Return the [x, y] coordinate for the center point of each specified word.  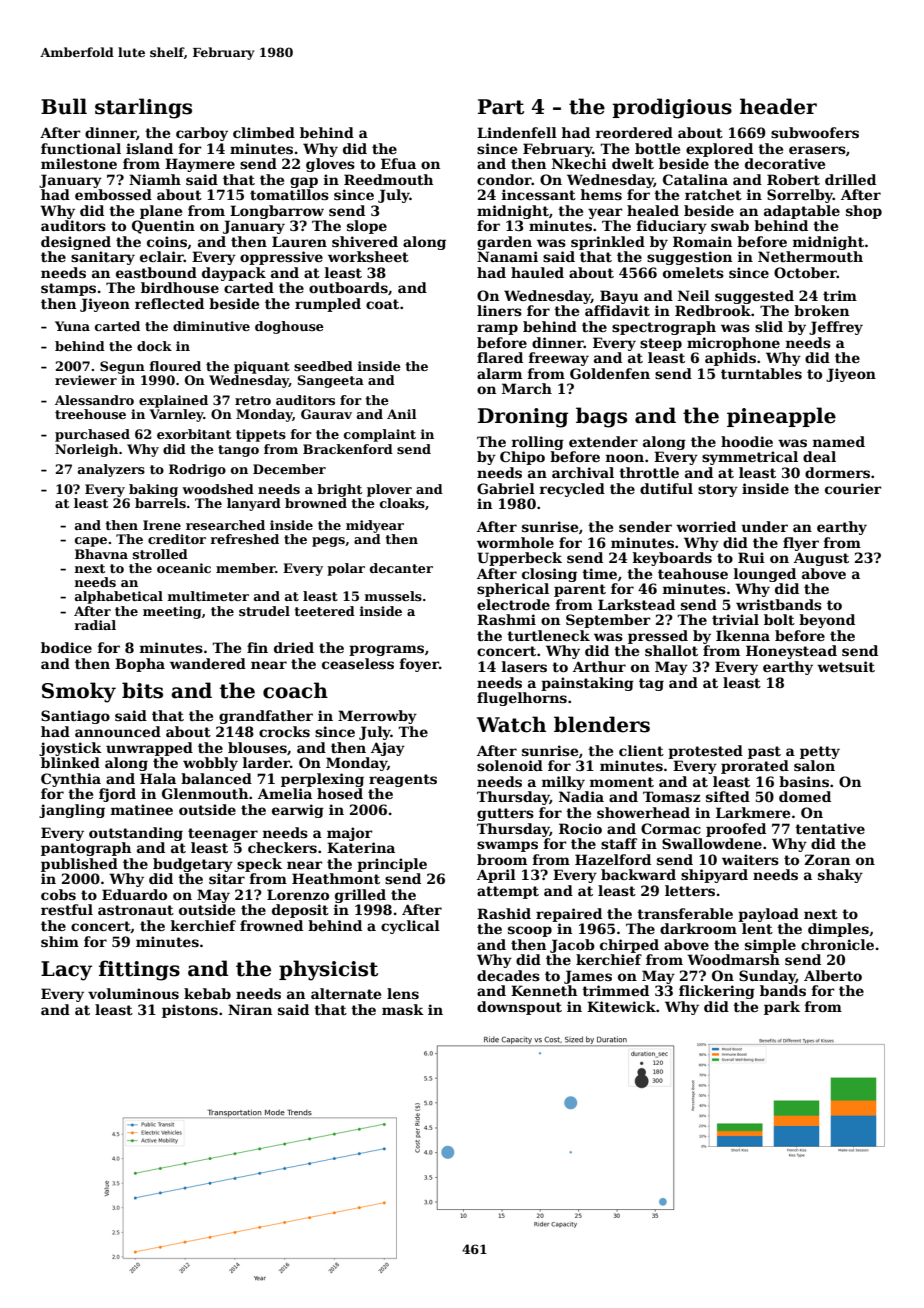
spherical [513, 590]
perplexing [322, 780]
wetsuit [846, 666]
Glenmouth [205, 793]
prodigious [672, 108]
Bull [64, 106]
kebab [207, 993]
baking [153, 490]
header [778, 106]
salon [814, 765]
